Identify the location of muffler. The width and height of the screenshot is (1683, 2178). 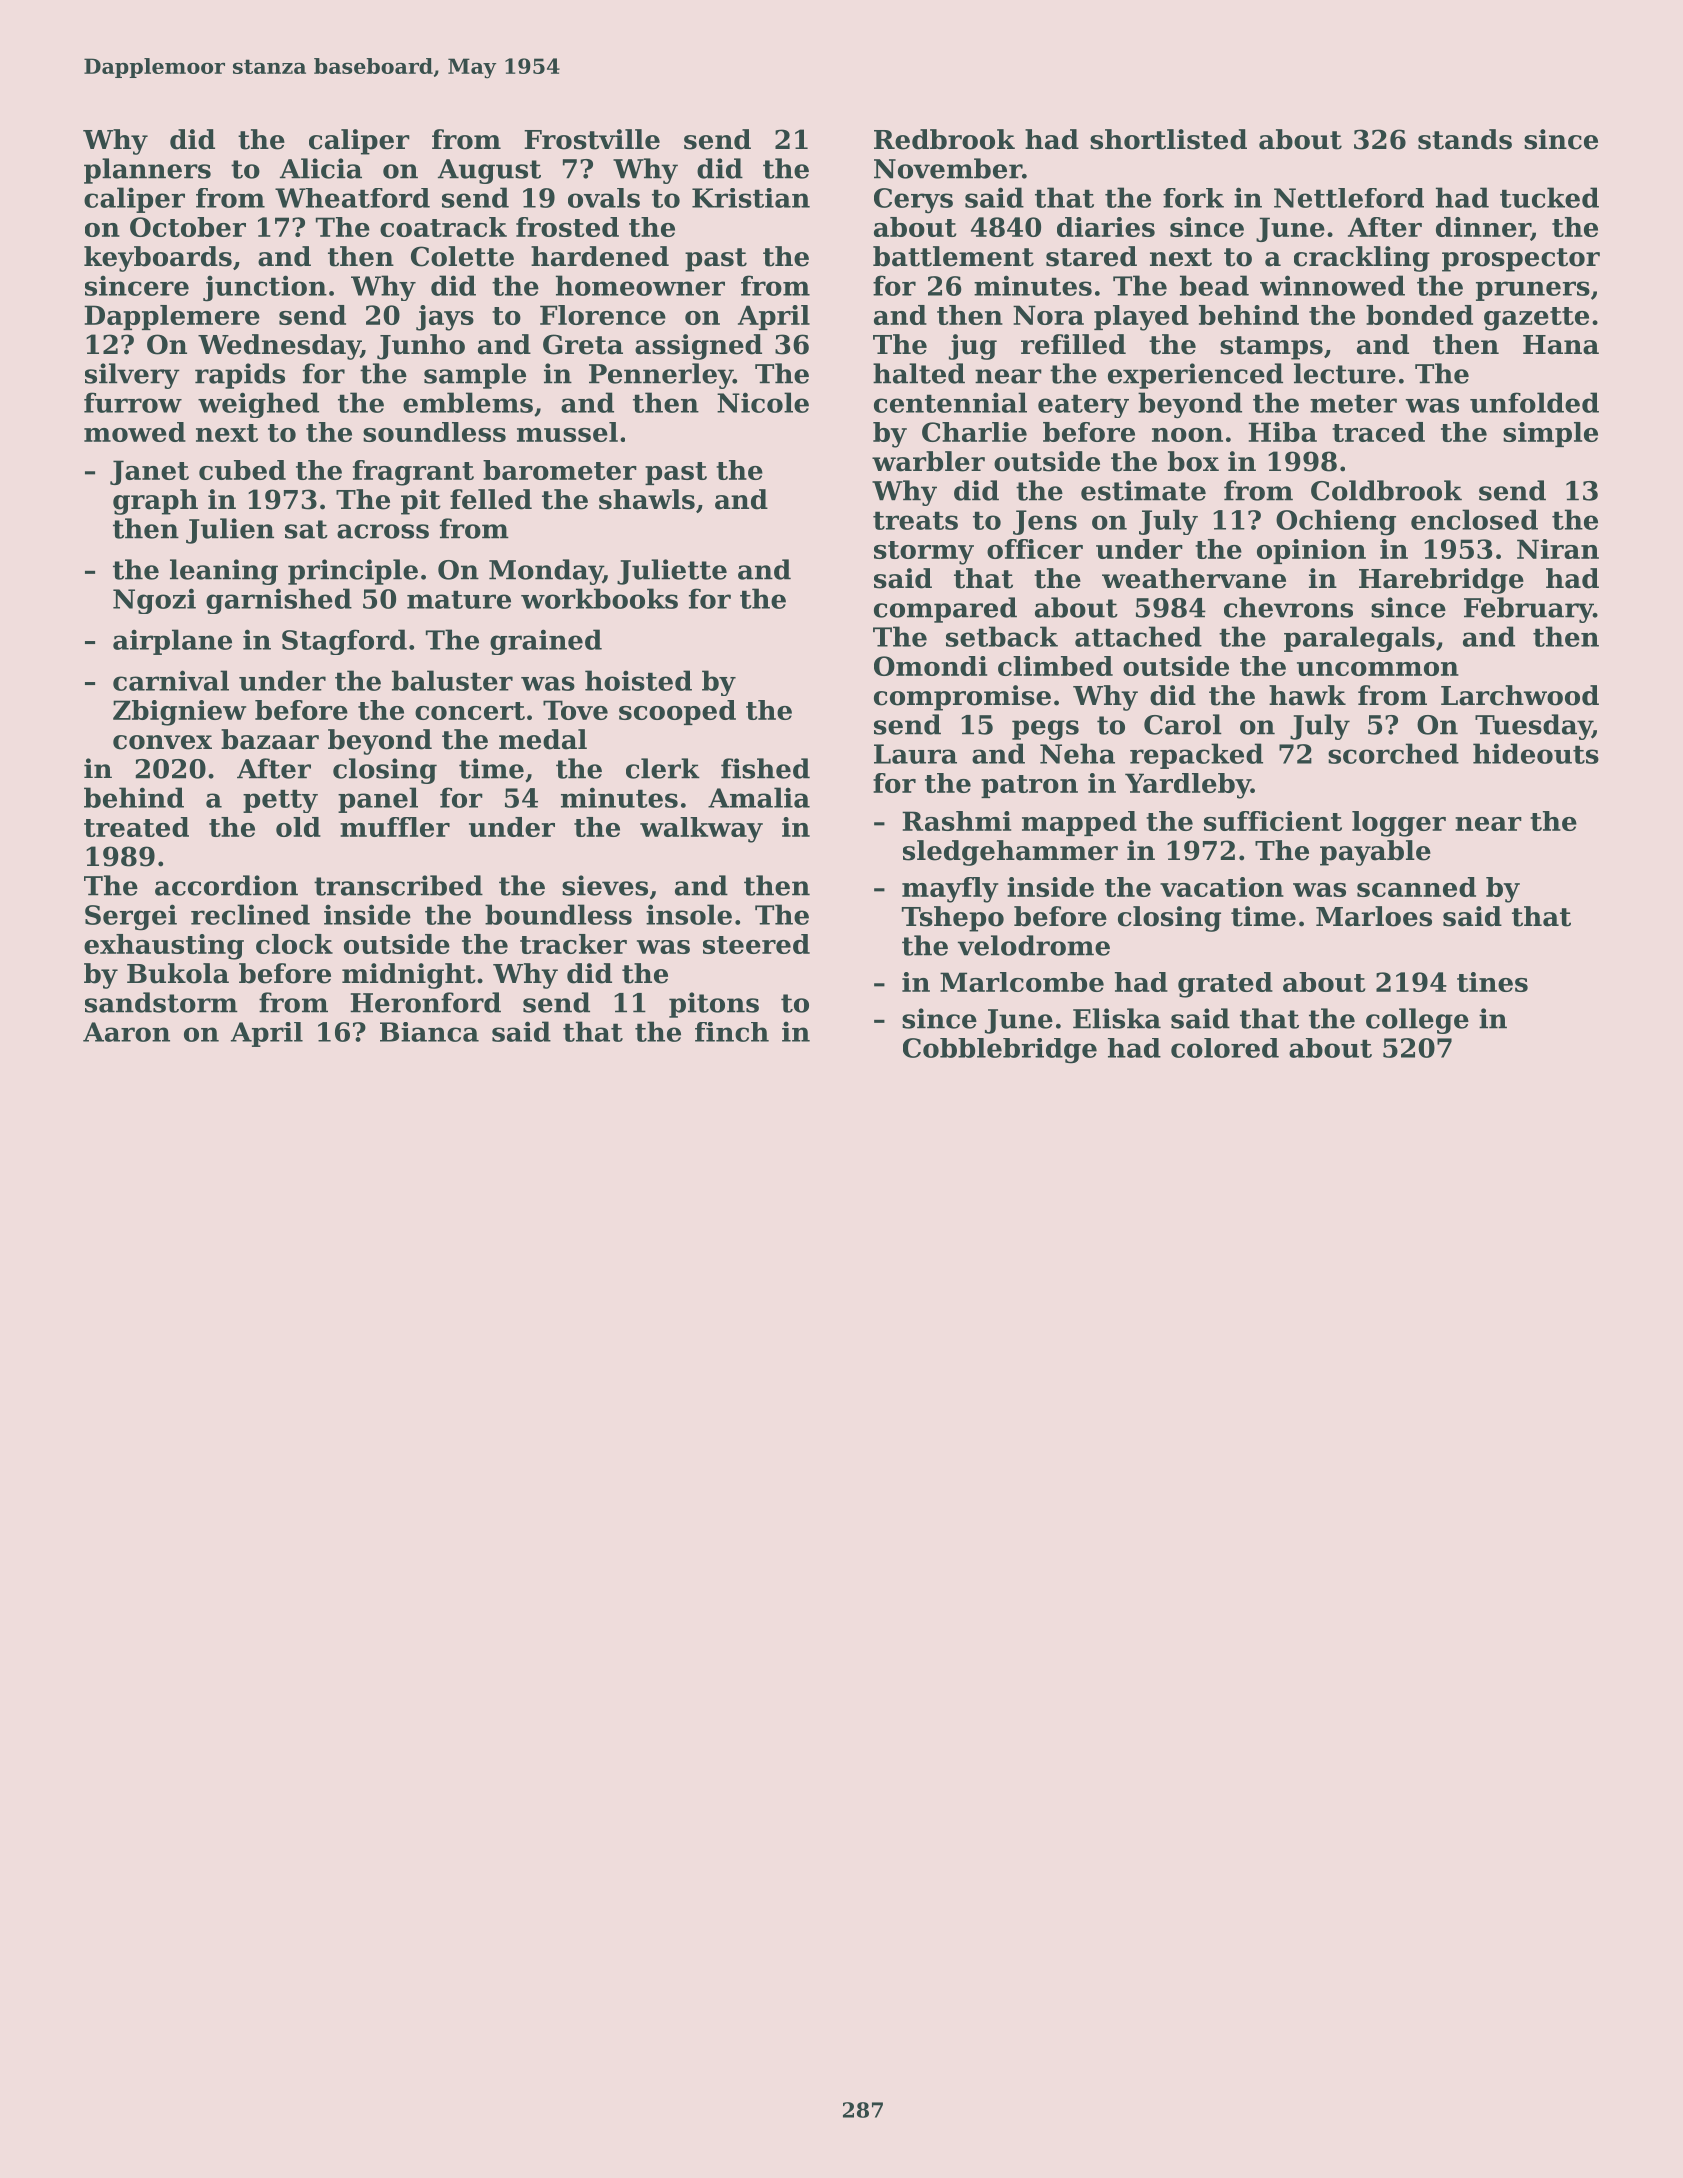
(395, 827).
